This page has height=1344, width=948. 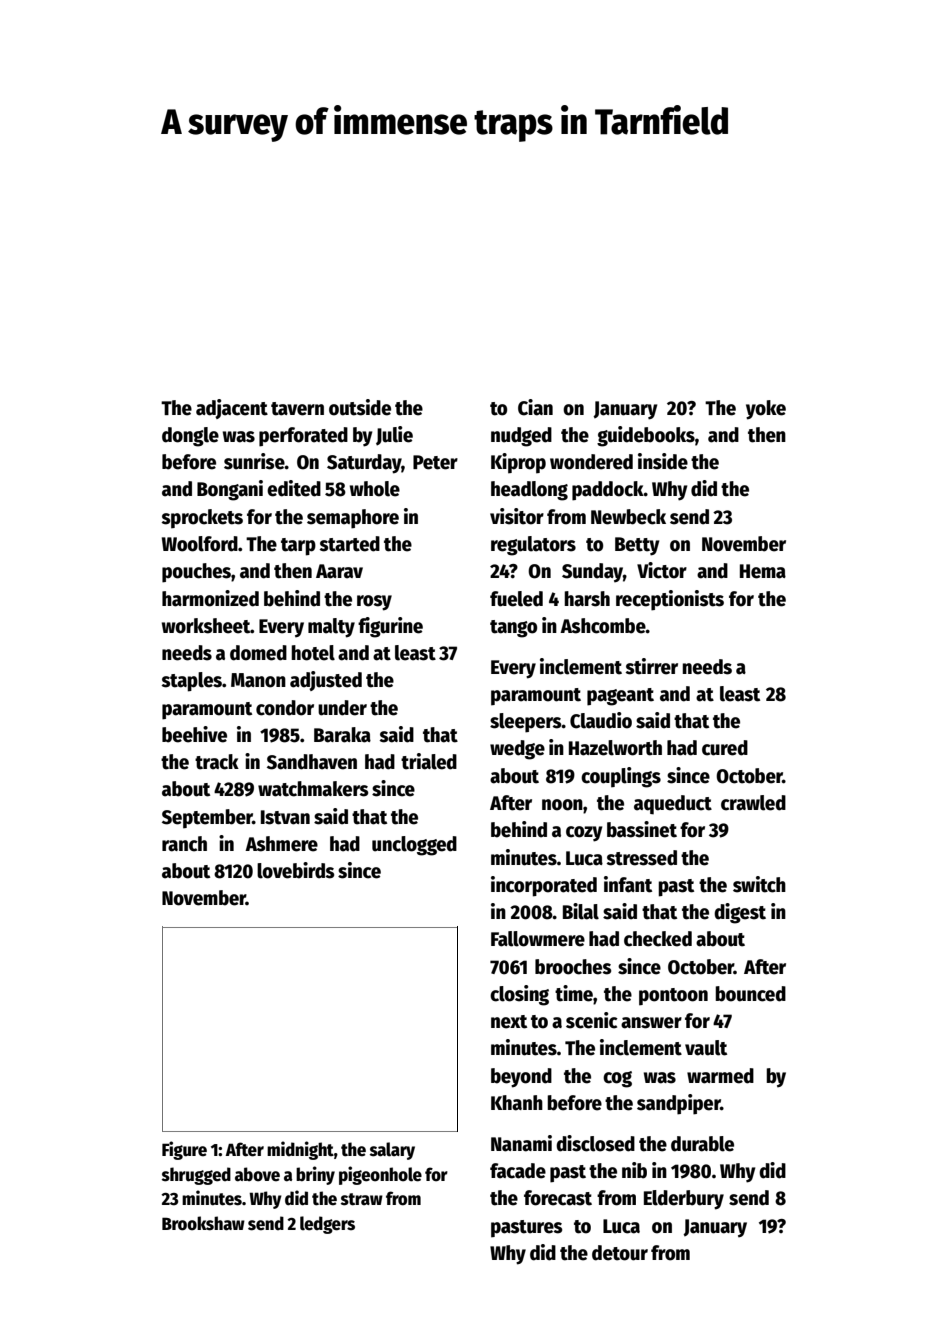 What do you see at coordinates (684, 1200) in the page?
I see `Elderbury` at bounding box center [684, 1200].
